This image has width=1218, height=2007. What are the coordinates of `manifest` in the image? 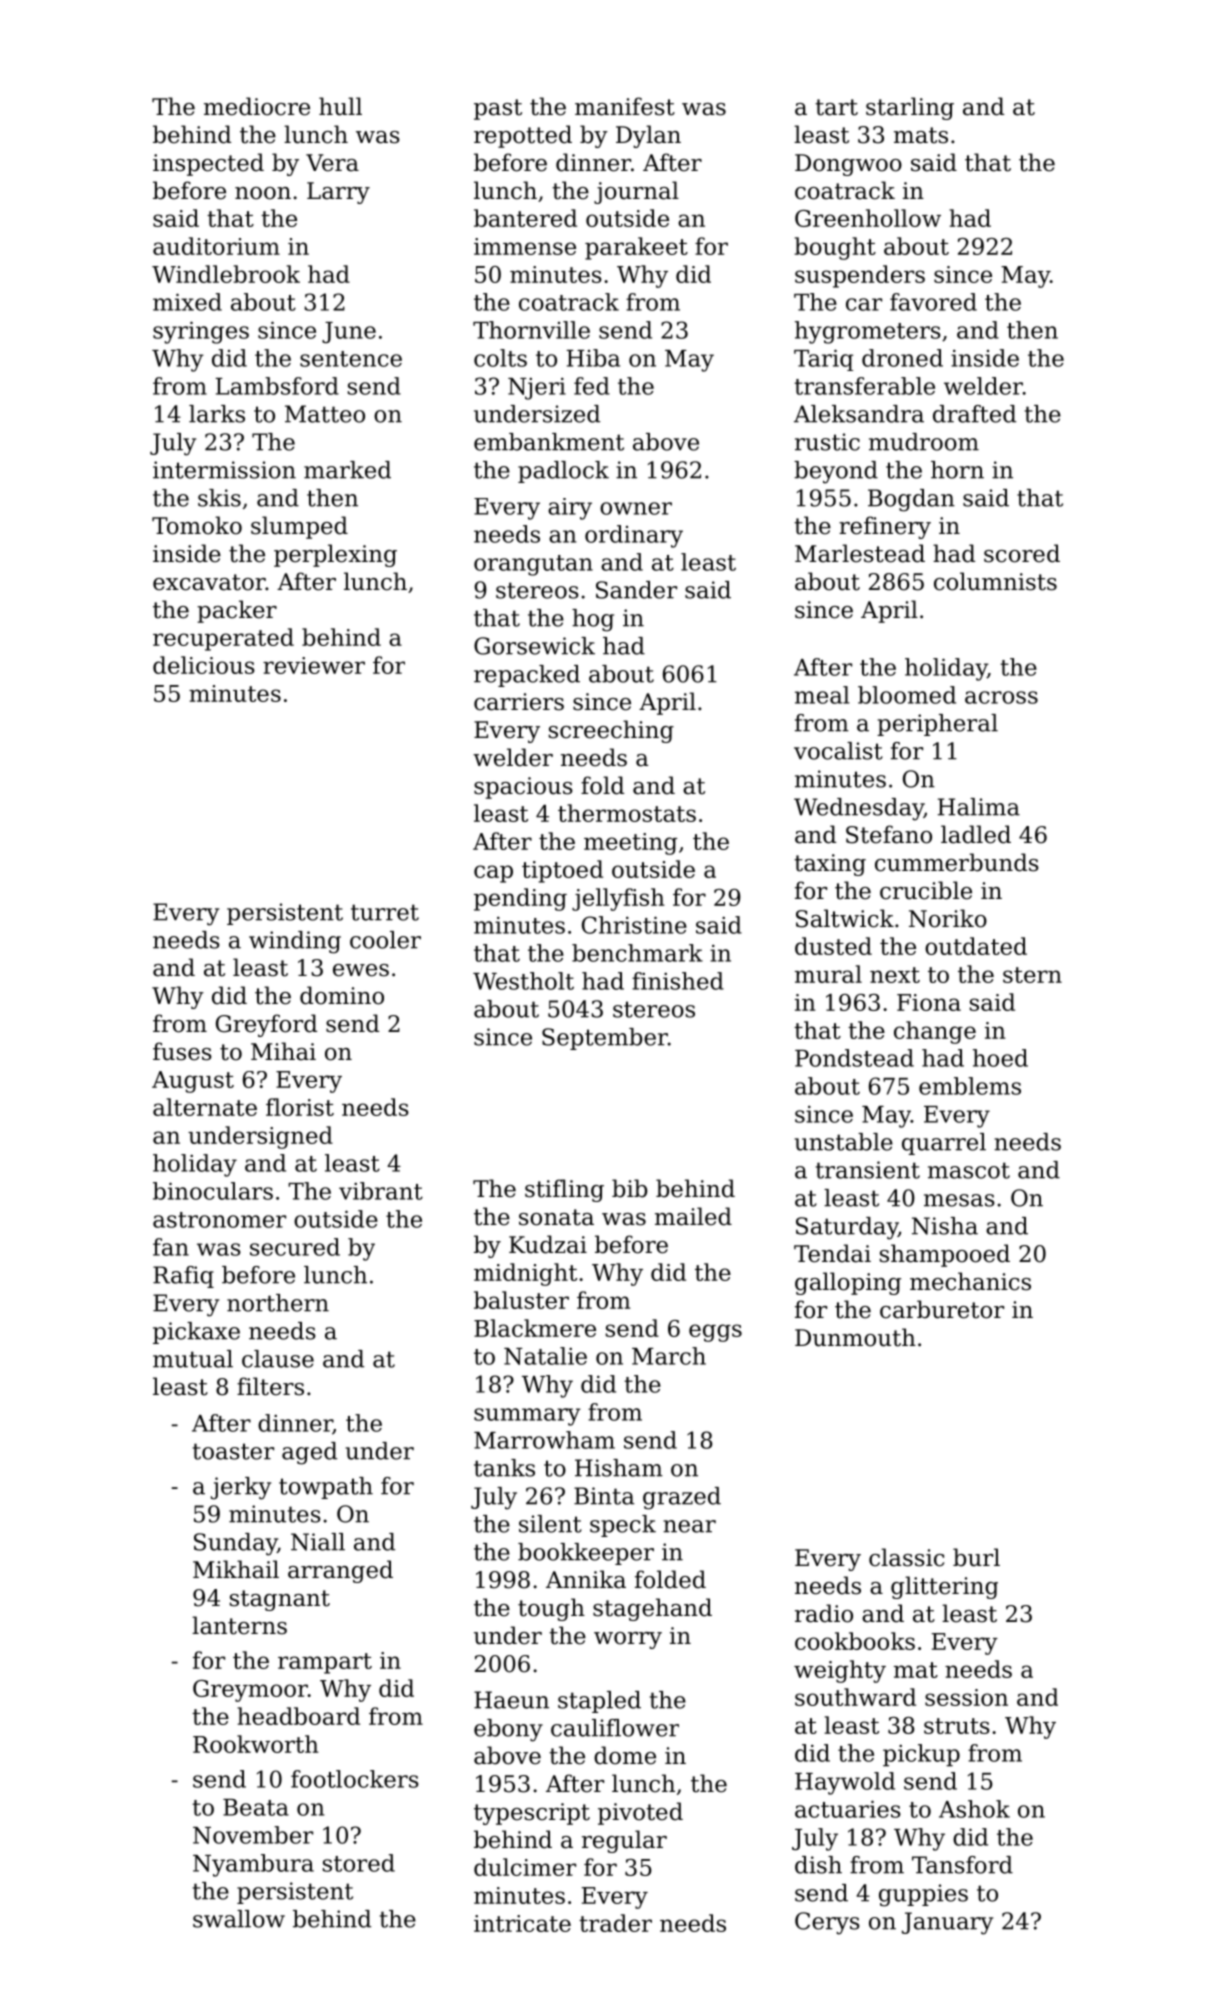 It's located at (625, 106).
